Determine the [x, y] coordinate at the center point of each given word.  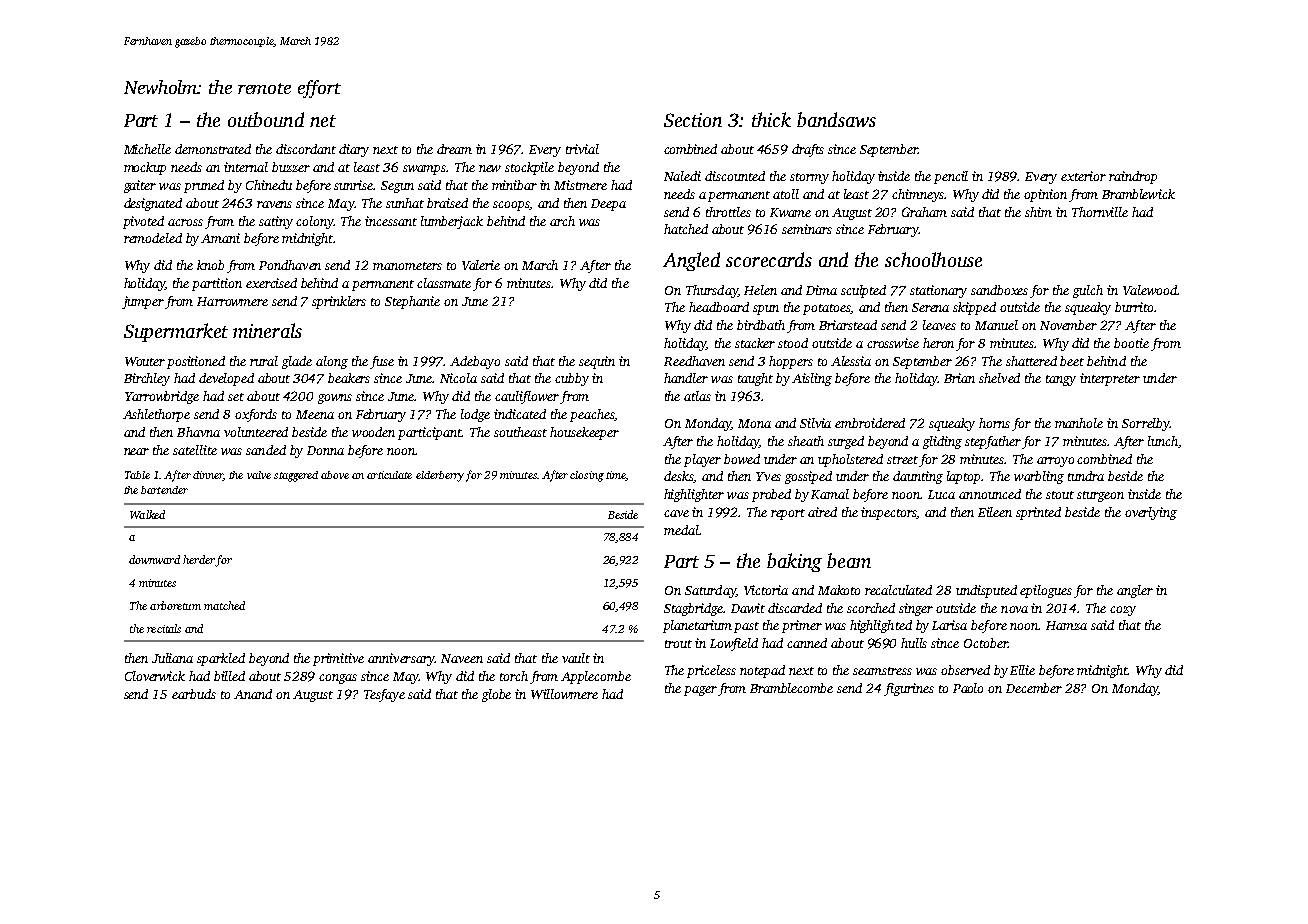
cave [676, 513]
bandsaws [836, 119]
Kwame [790, 212]
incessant [391, 221]
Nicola [458, 378]
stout [1060, 495]
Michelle [147, 149]
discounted [735, 176]
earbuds [194, 694]
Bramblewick [1138, 194]
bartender [164, 490]
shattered [1031, 361]
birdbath [761, 325]
